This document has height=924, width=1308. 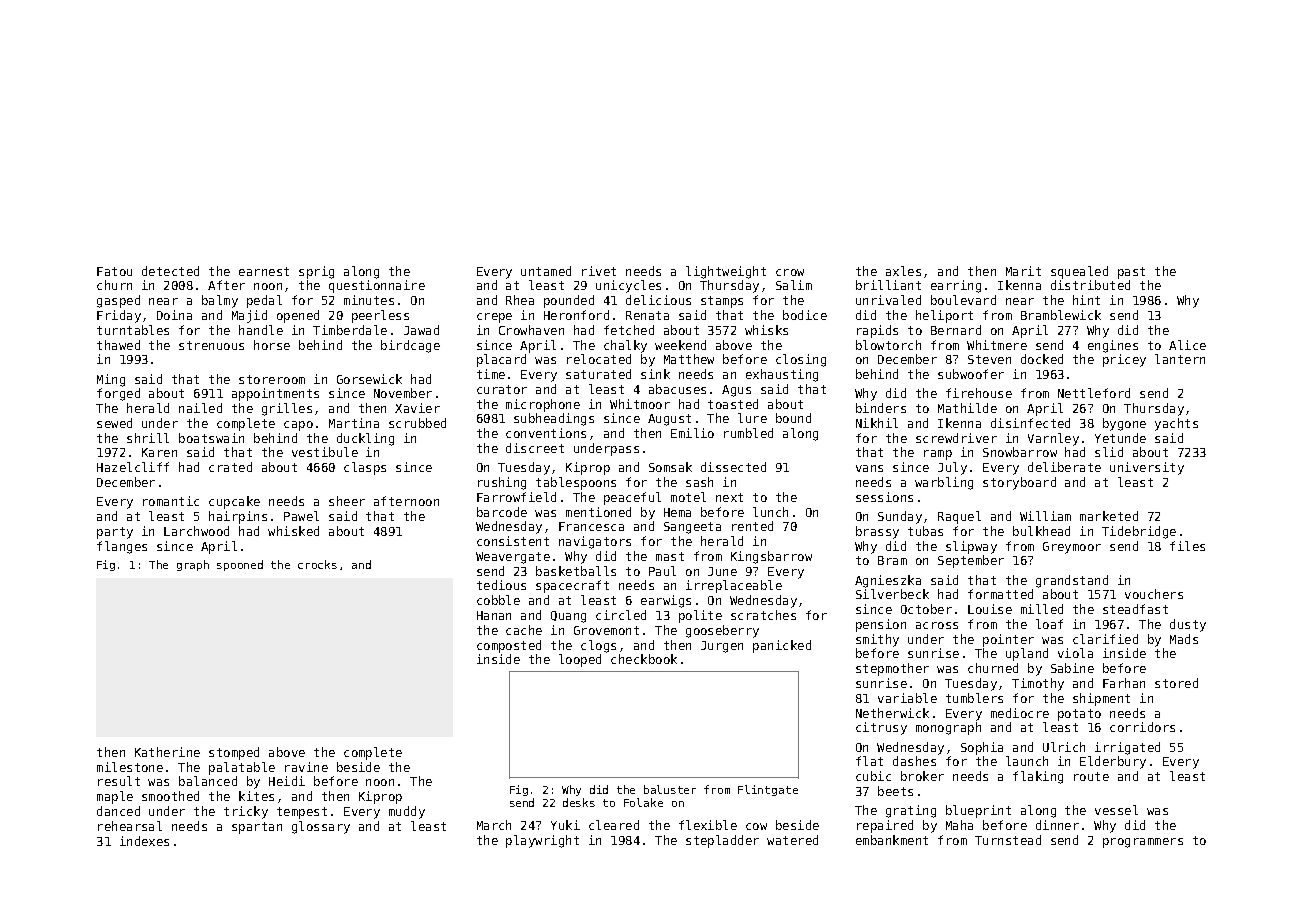 I want to click on Ming, so click(x=111, y=380).
